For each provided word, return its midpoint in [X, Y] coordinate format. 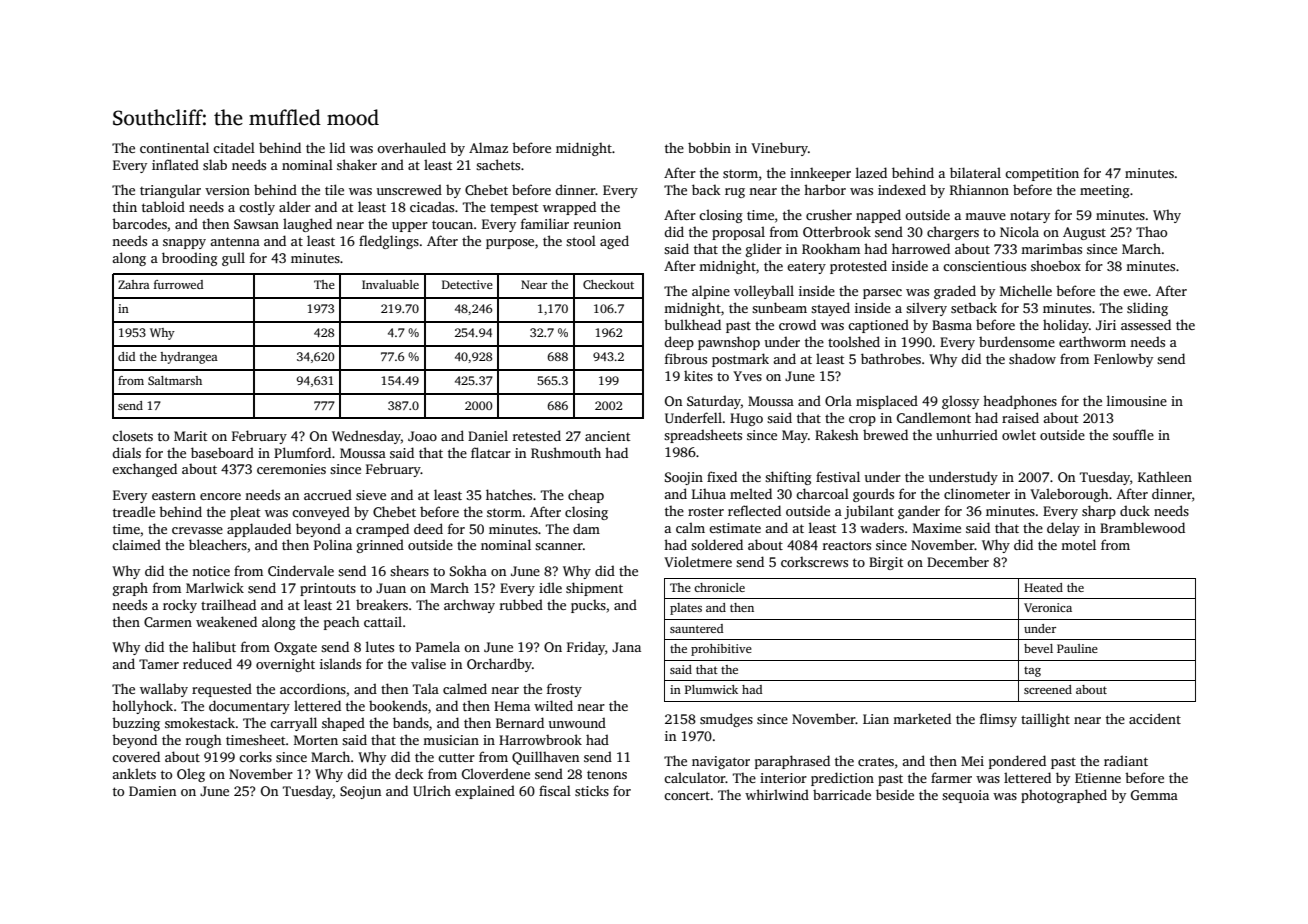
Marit [190, 436]
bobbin [709, 147]
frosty [564, 690]
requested [222, 690]
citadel [234, 147]
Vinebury [779, 149]
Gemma [1154, 795]
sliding [1147, 309]
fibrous [686, 358]
